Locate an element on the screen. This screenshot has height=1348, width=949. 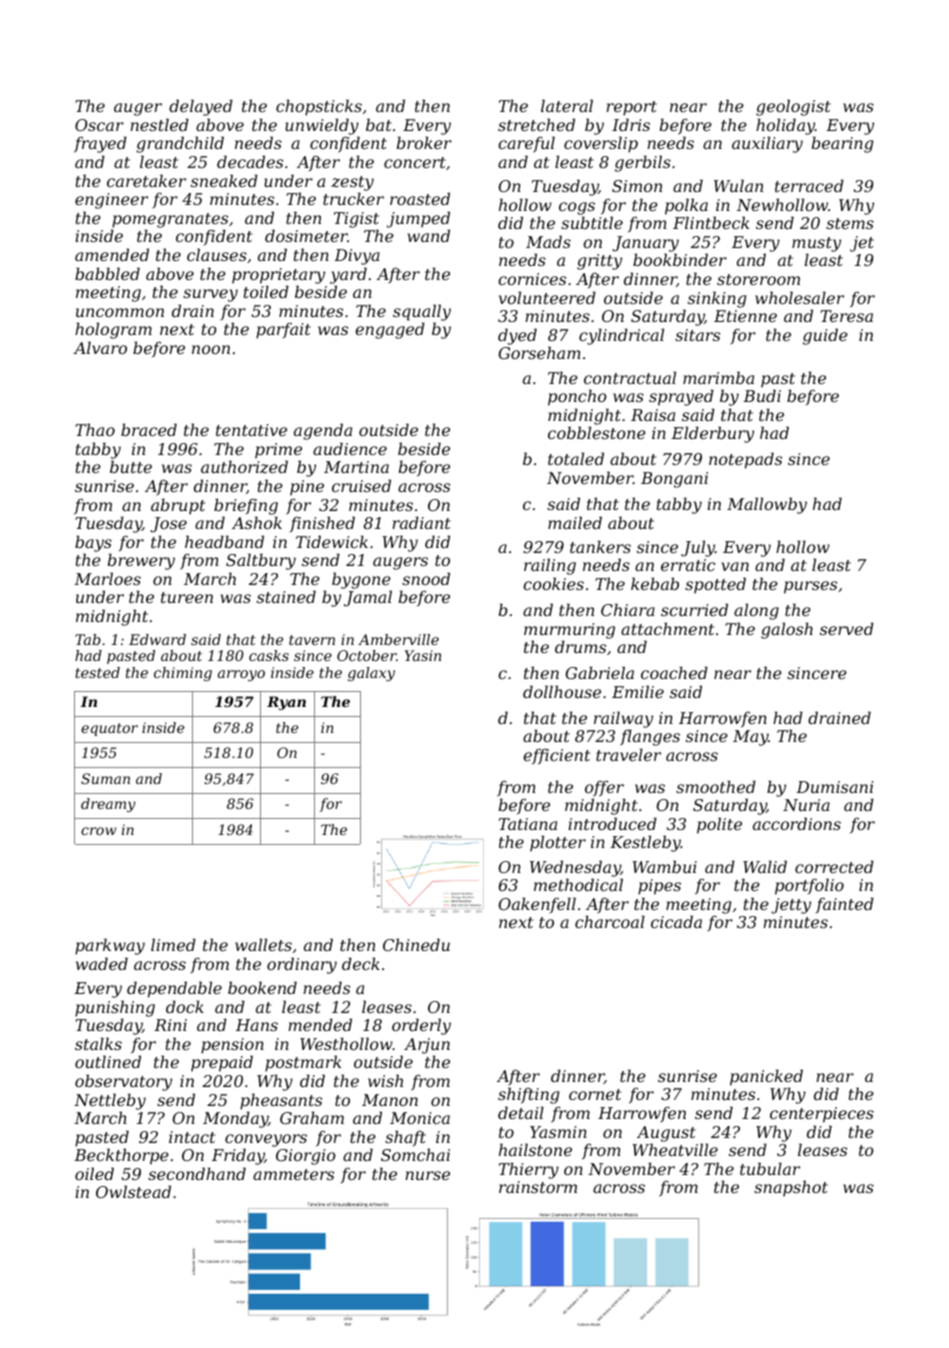
offer is located at coordinates (604, 788).
